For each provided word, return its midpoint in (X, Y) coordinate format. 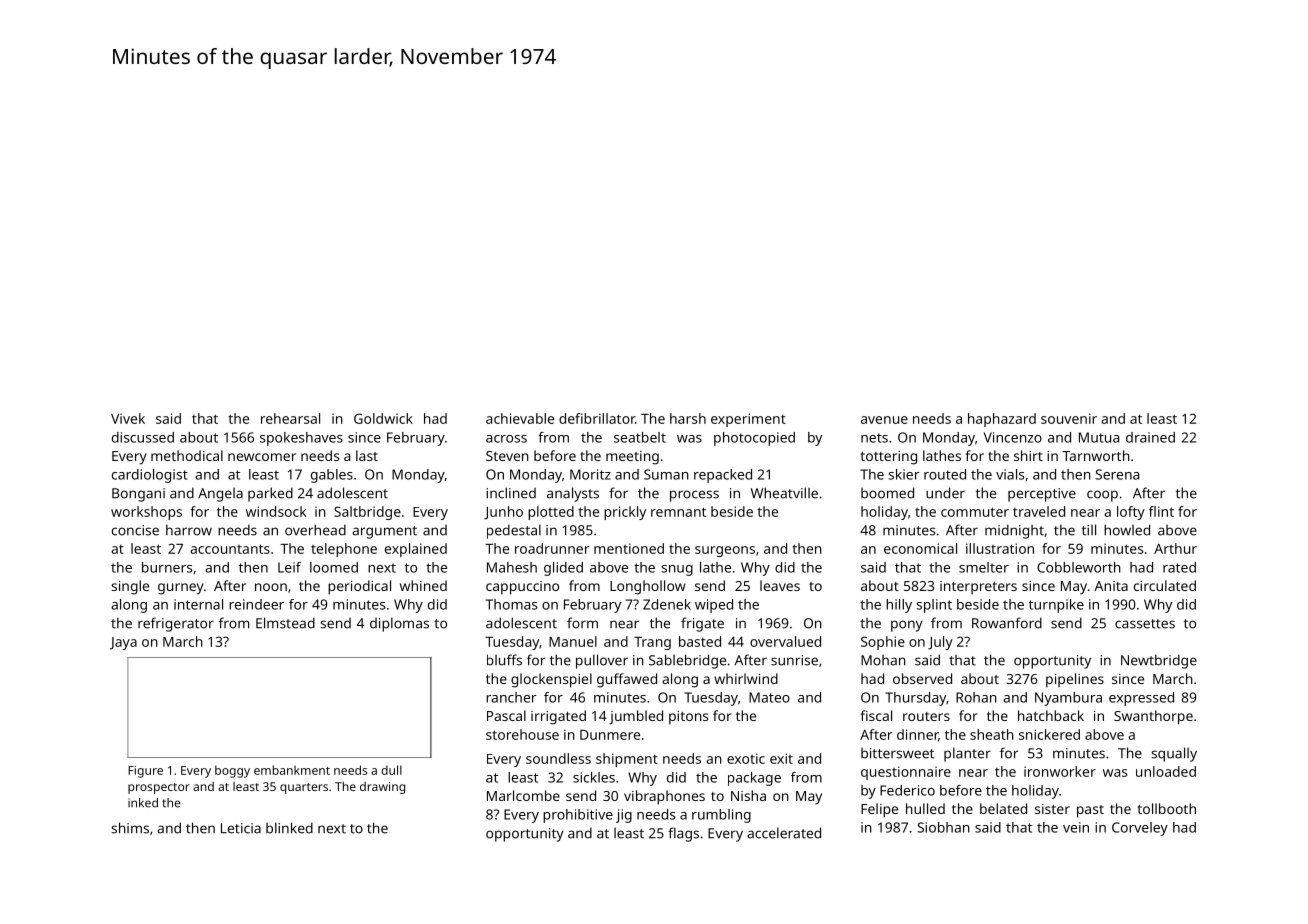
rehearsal (290, 418)
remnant (678, 512)
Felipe (879, 810)
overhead (315, 530)
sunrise (794, 660)
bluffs (504, 660)
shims (130, 828)
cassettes (1145, 624)
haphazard (1002, 420)
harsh (688, 418)
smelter (984, 567)
